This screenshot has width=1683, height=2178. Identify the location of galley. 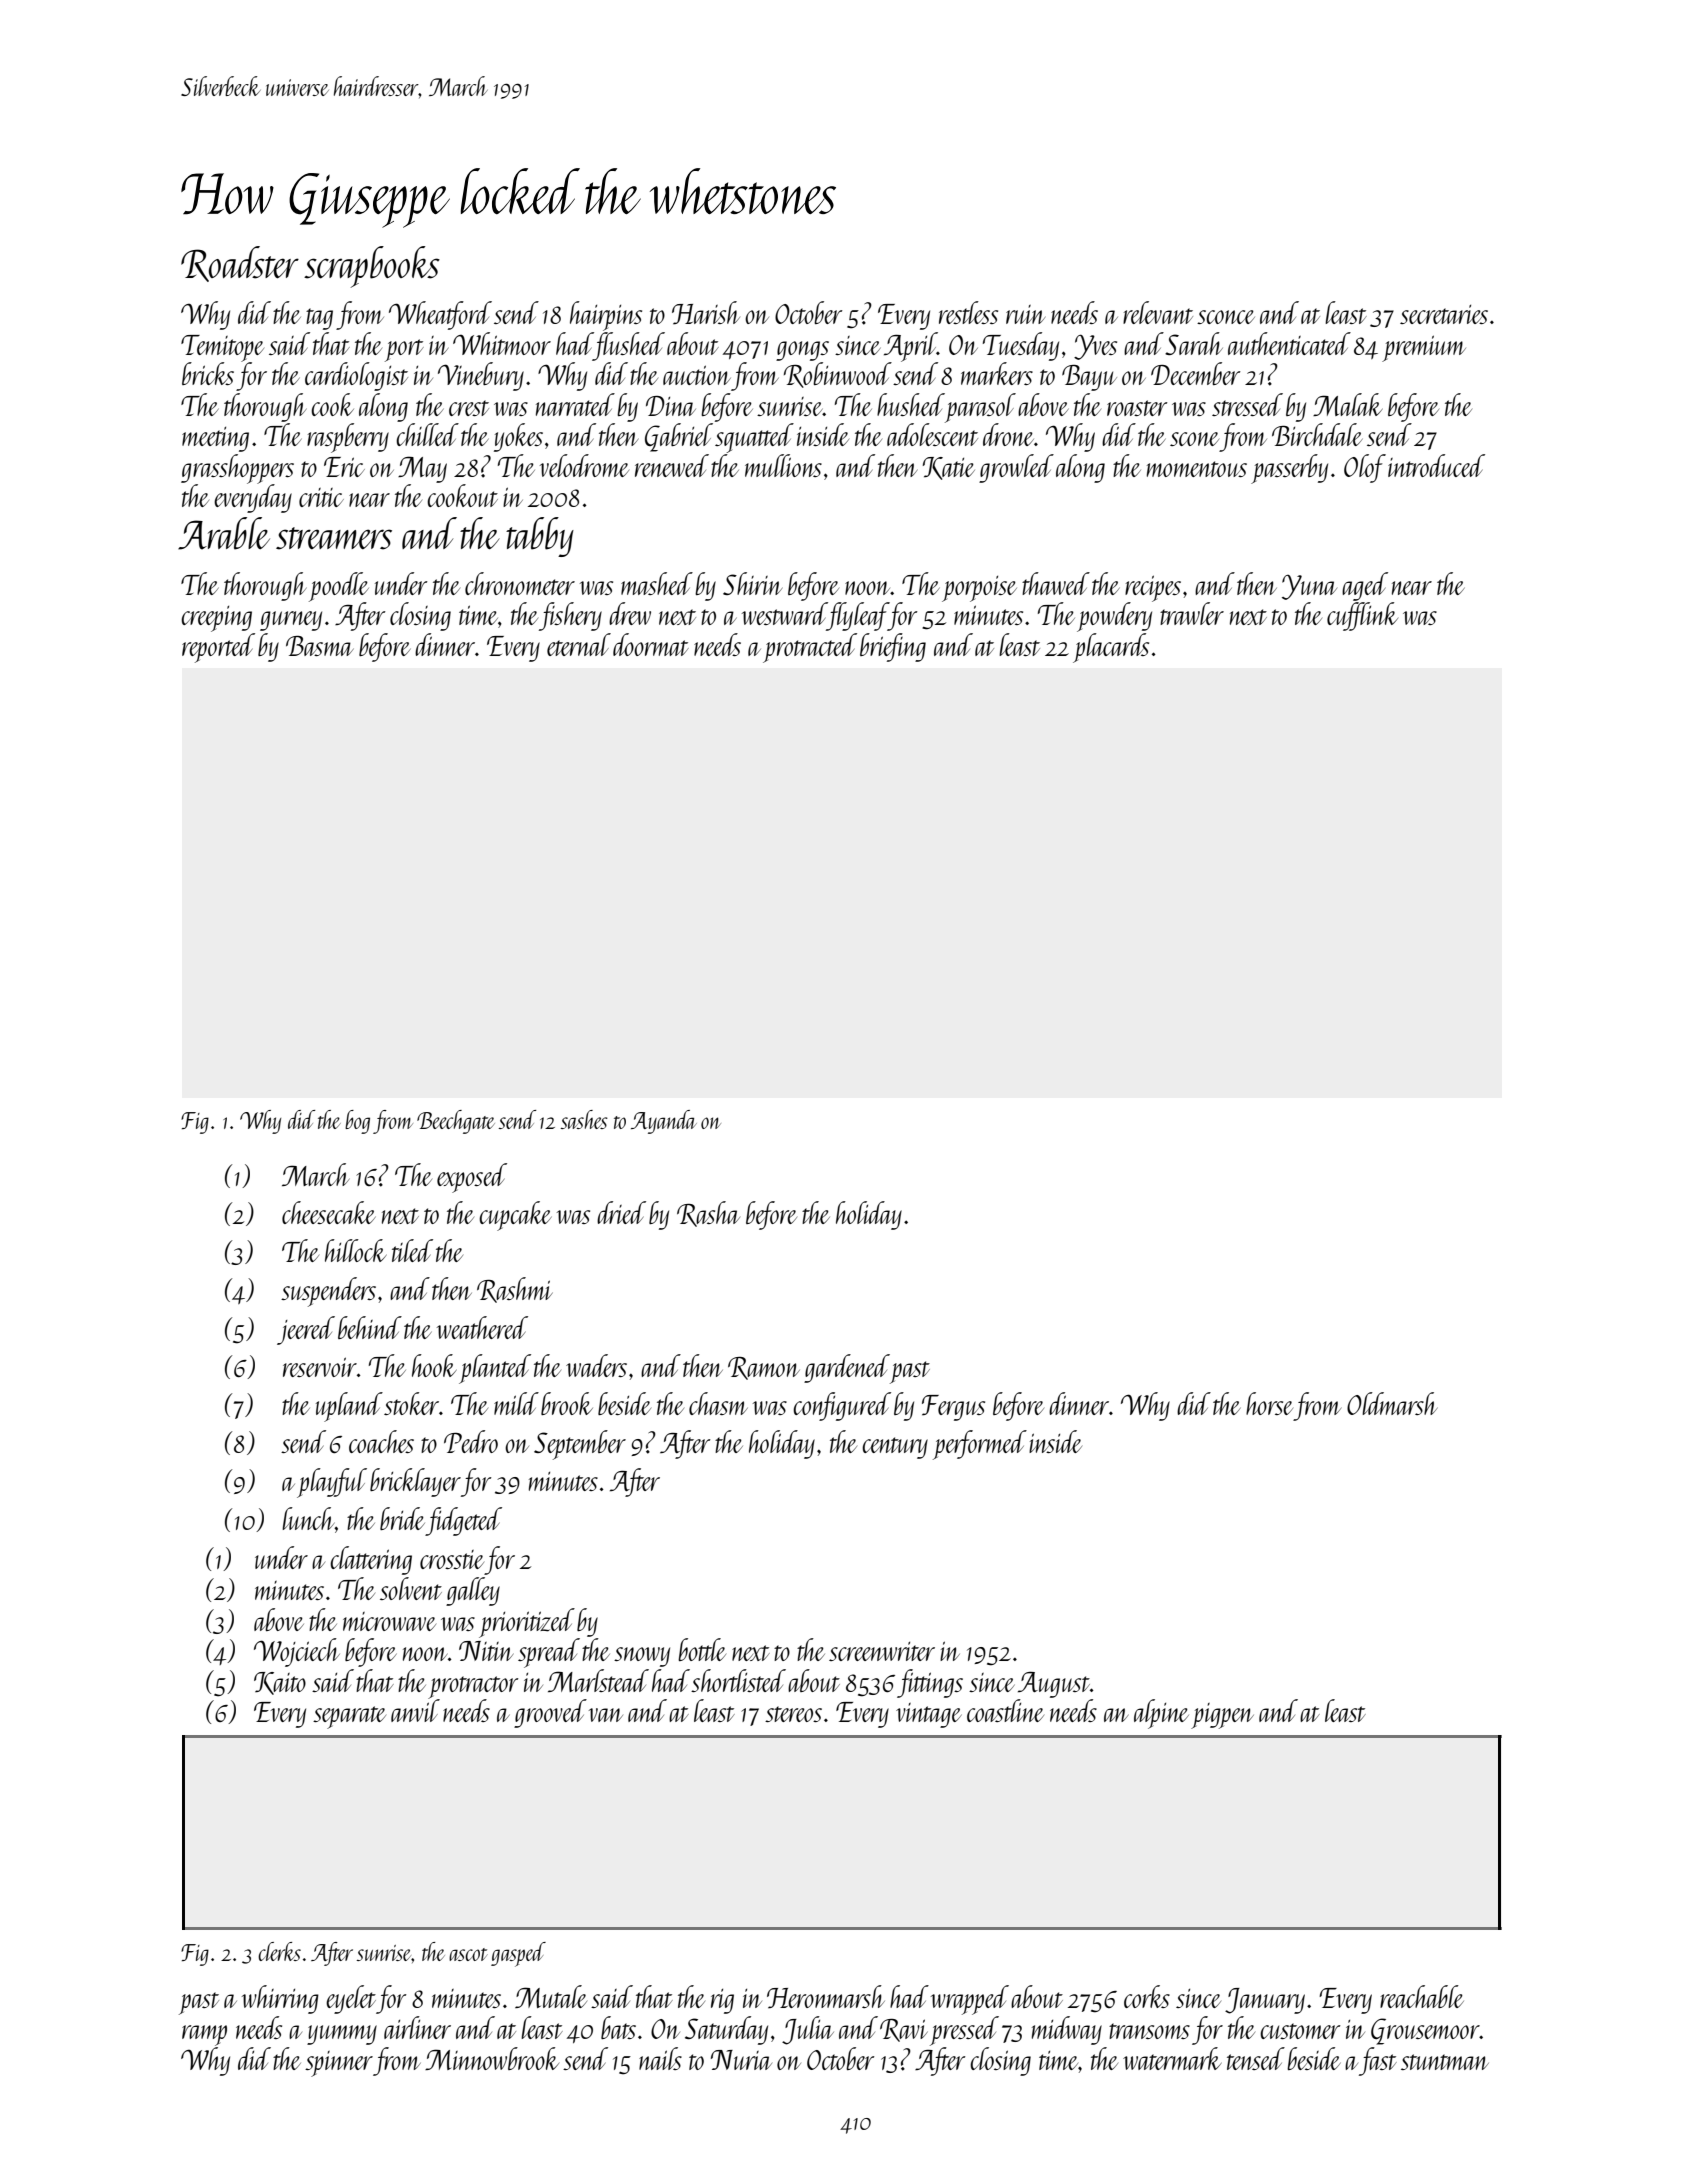
(473, 1591).
